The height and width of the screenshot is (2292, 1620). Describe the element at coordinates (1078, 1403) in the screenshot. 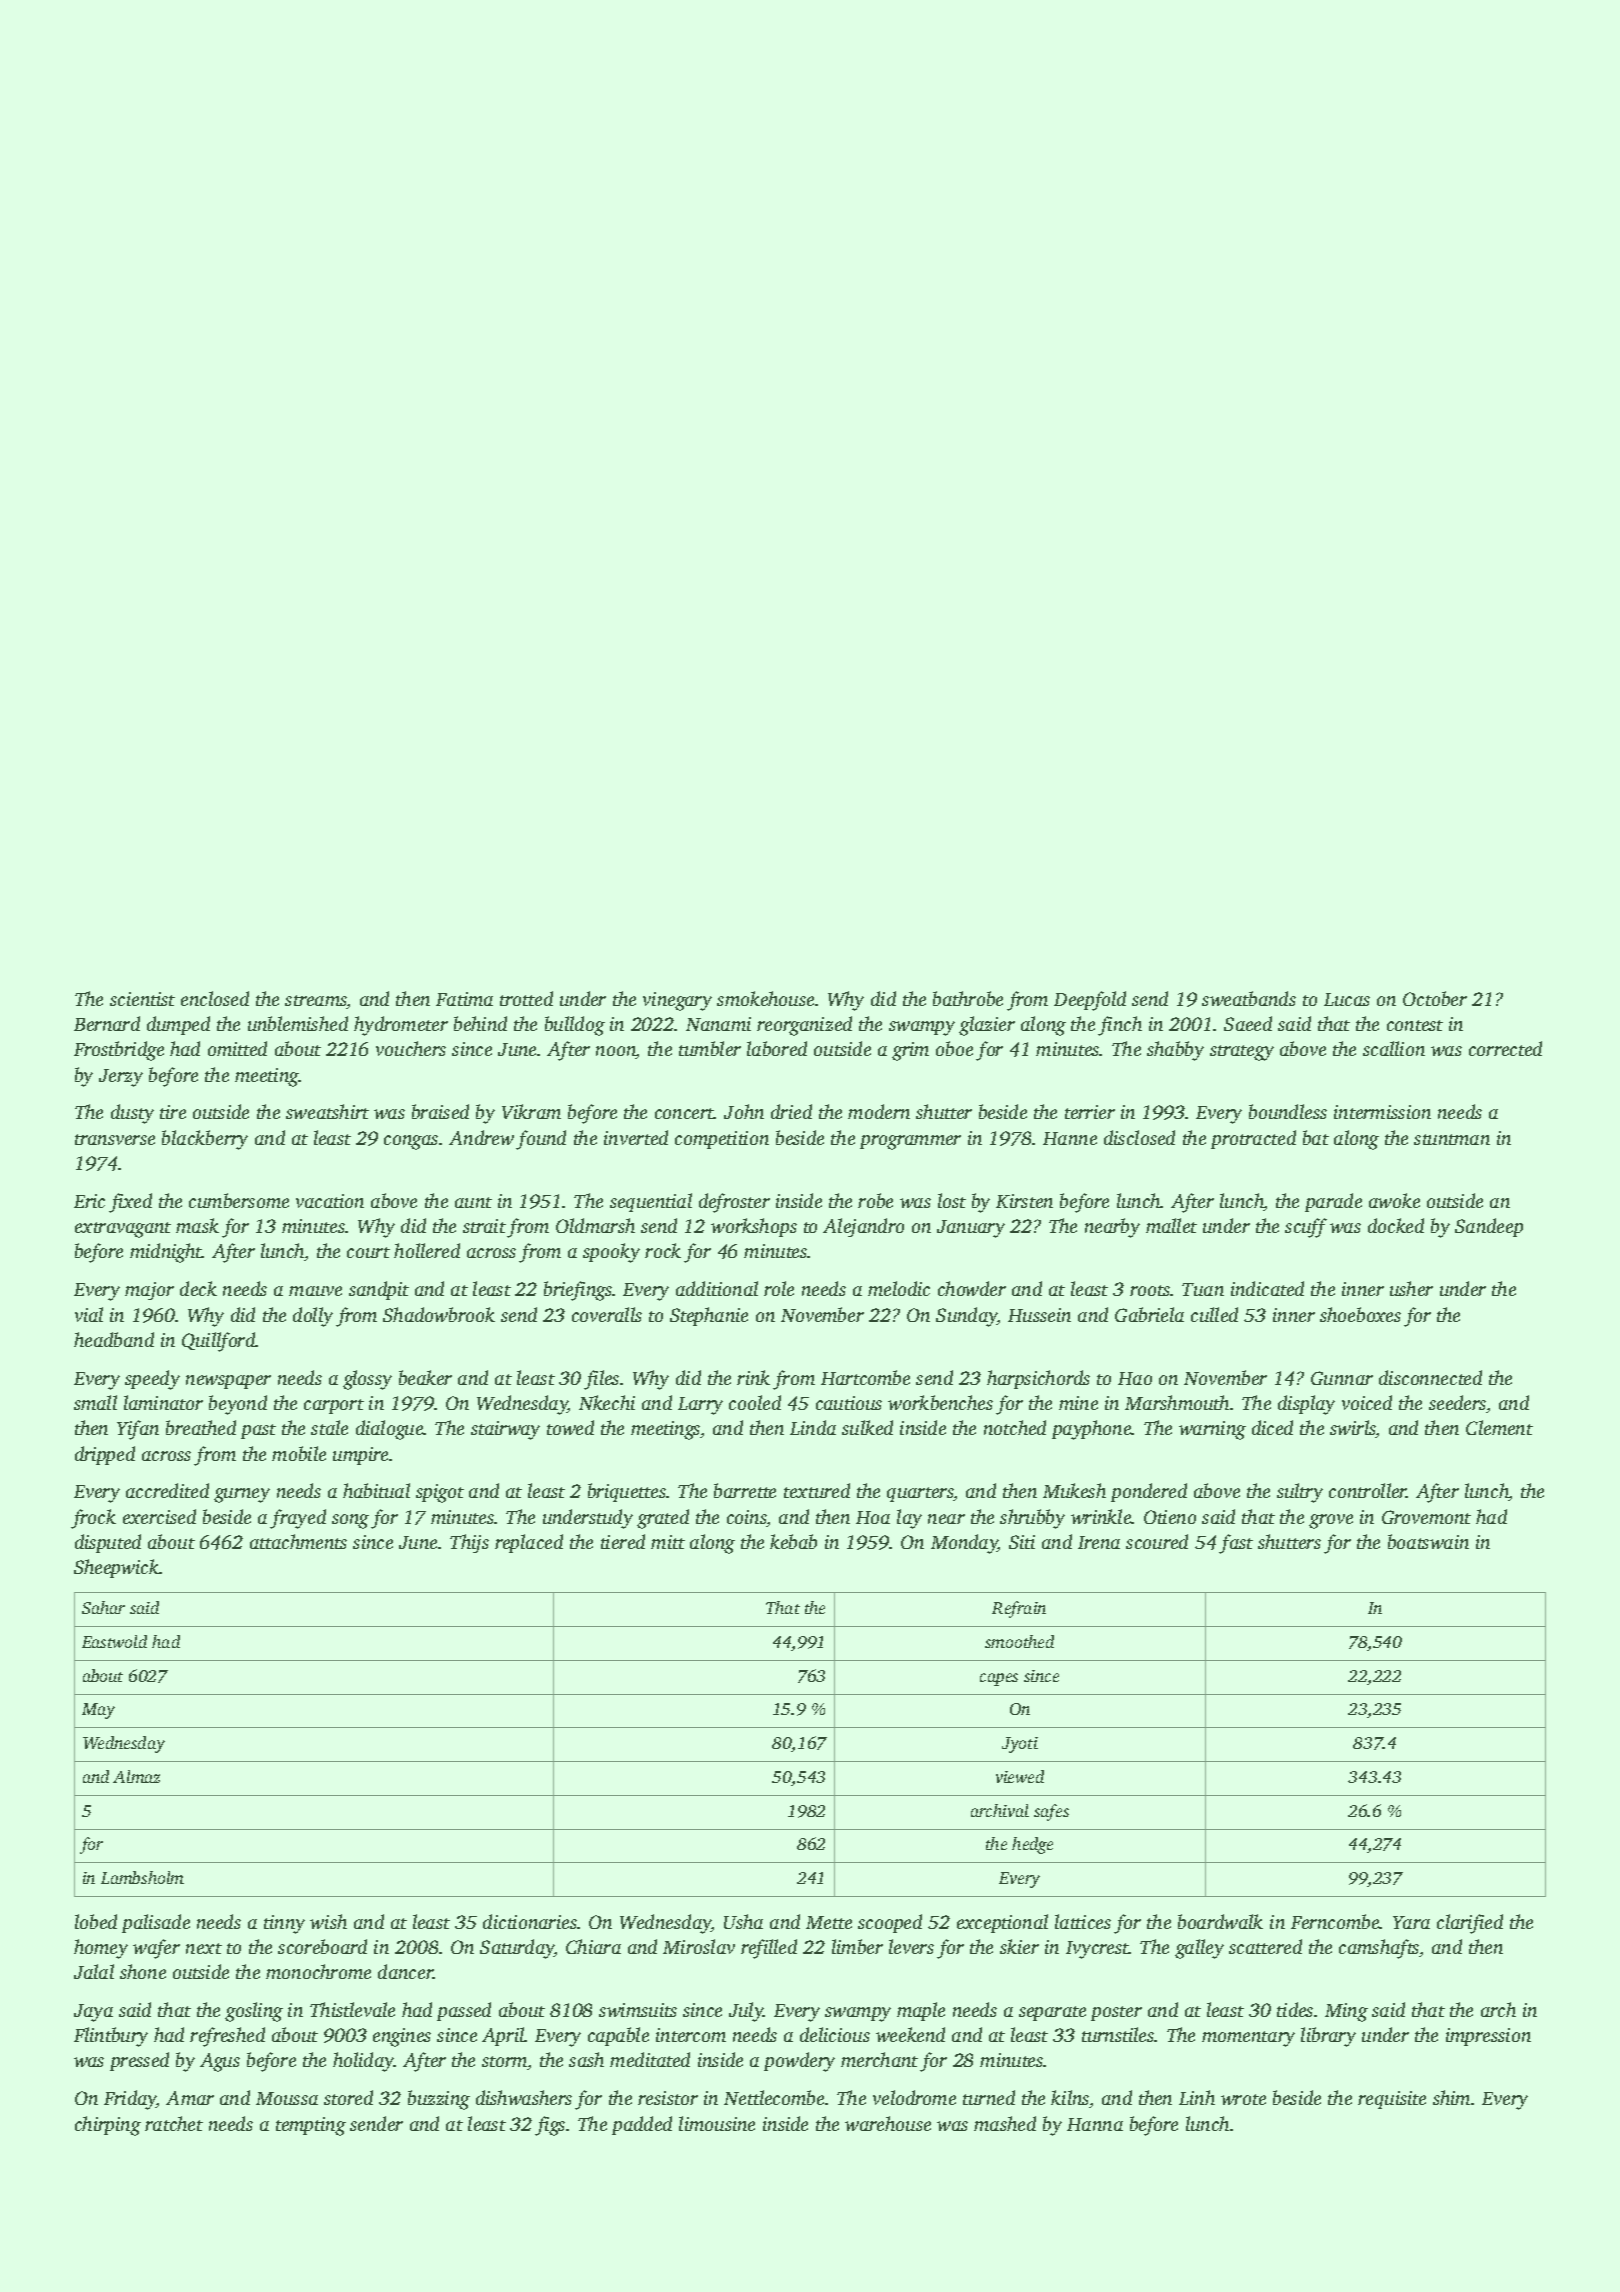

I see `mine` at that location.
